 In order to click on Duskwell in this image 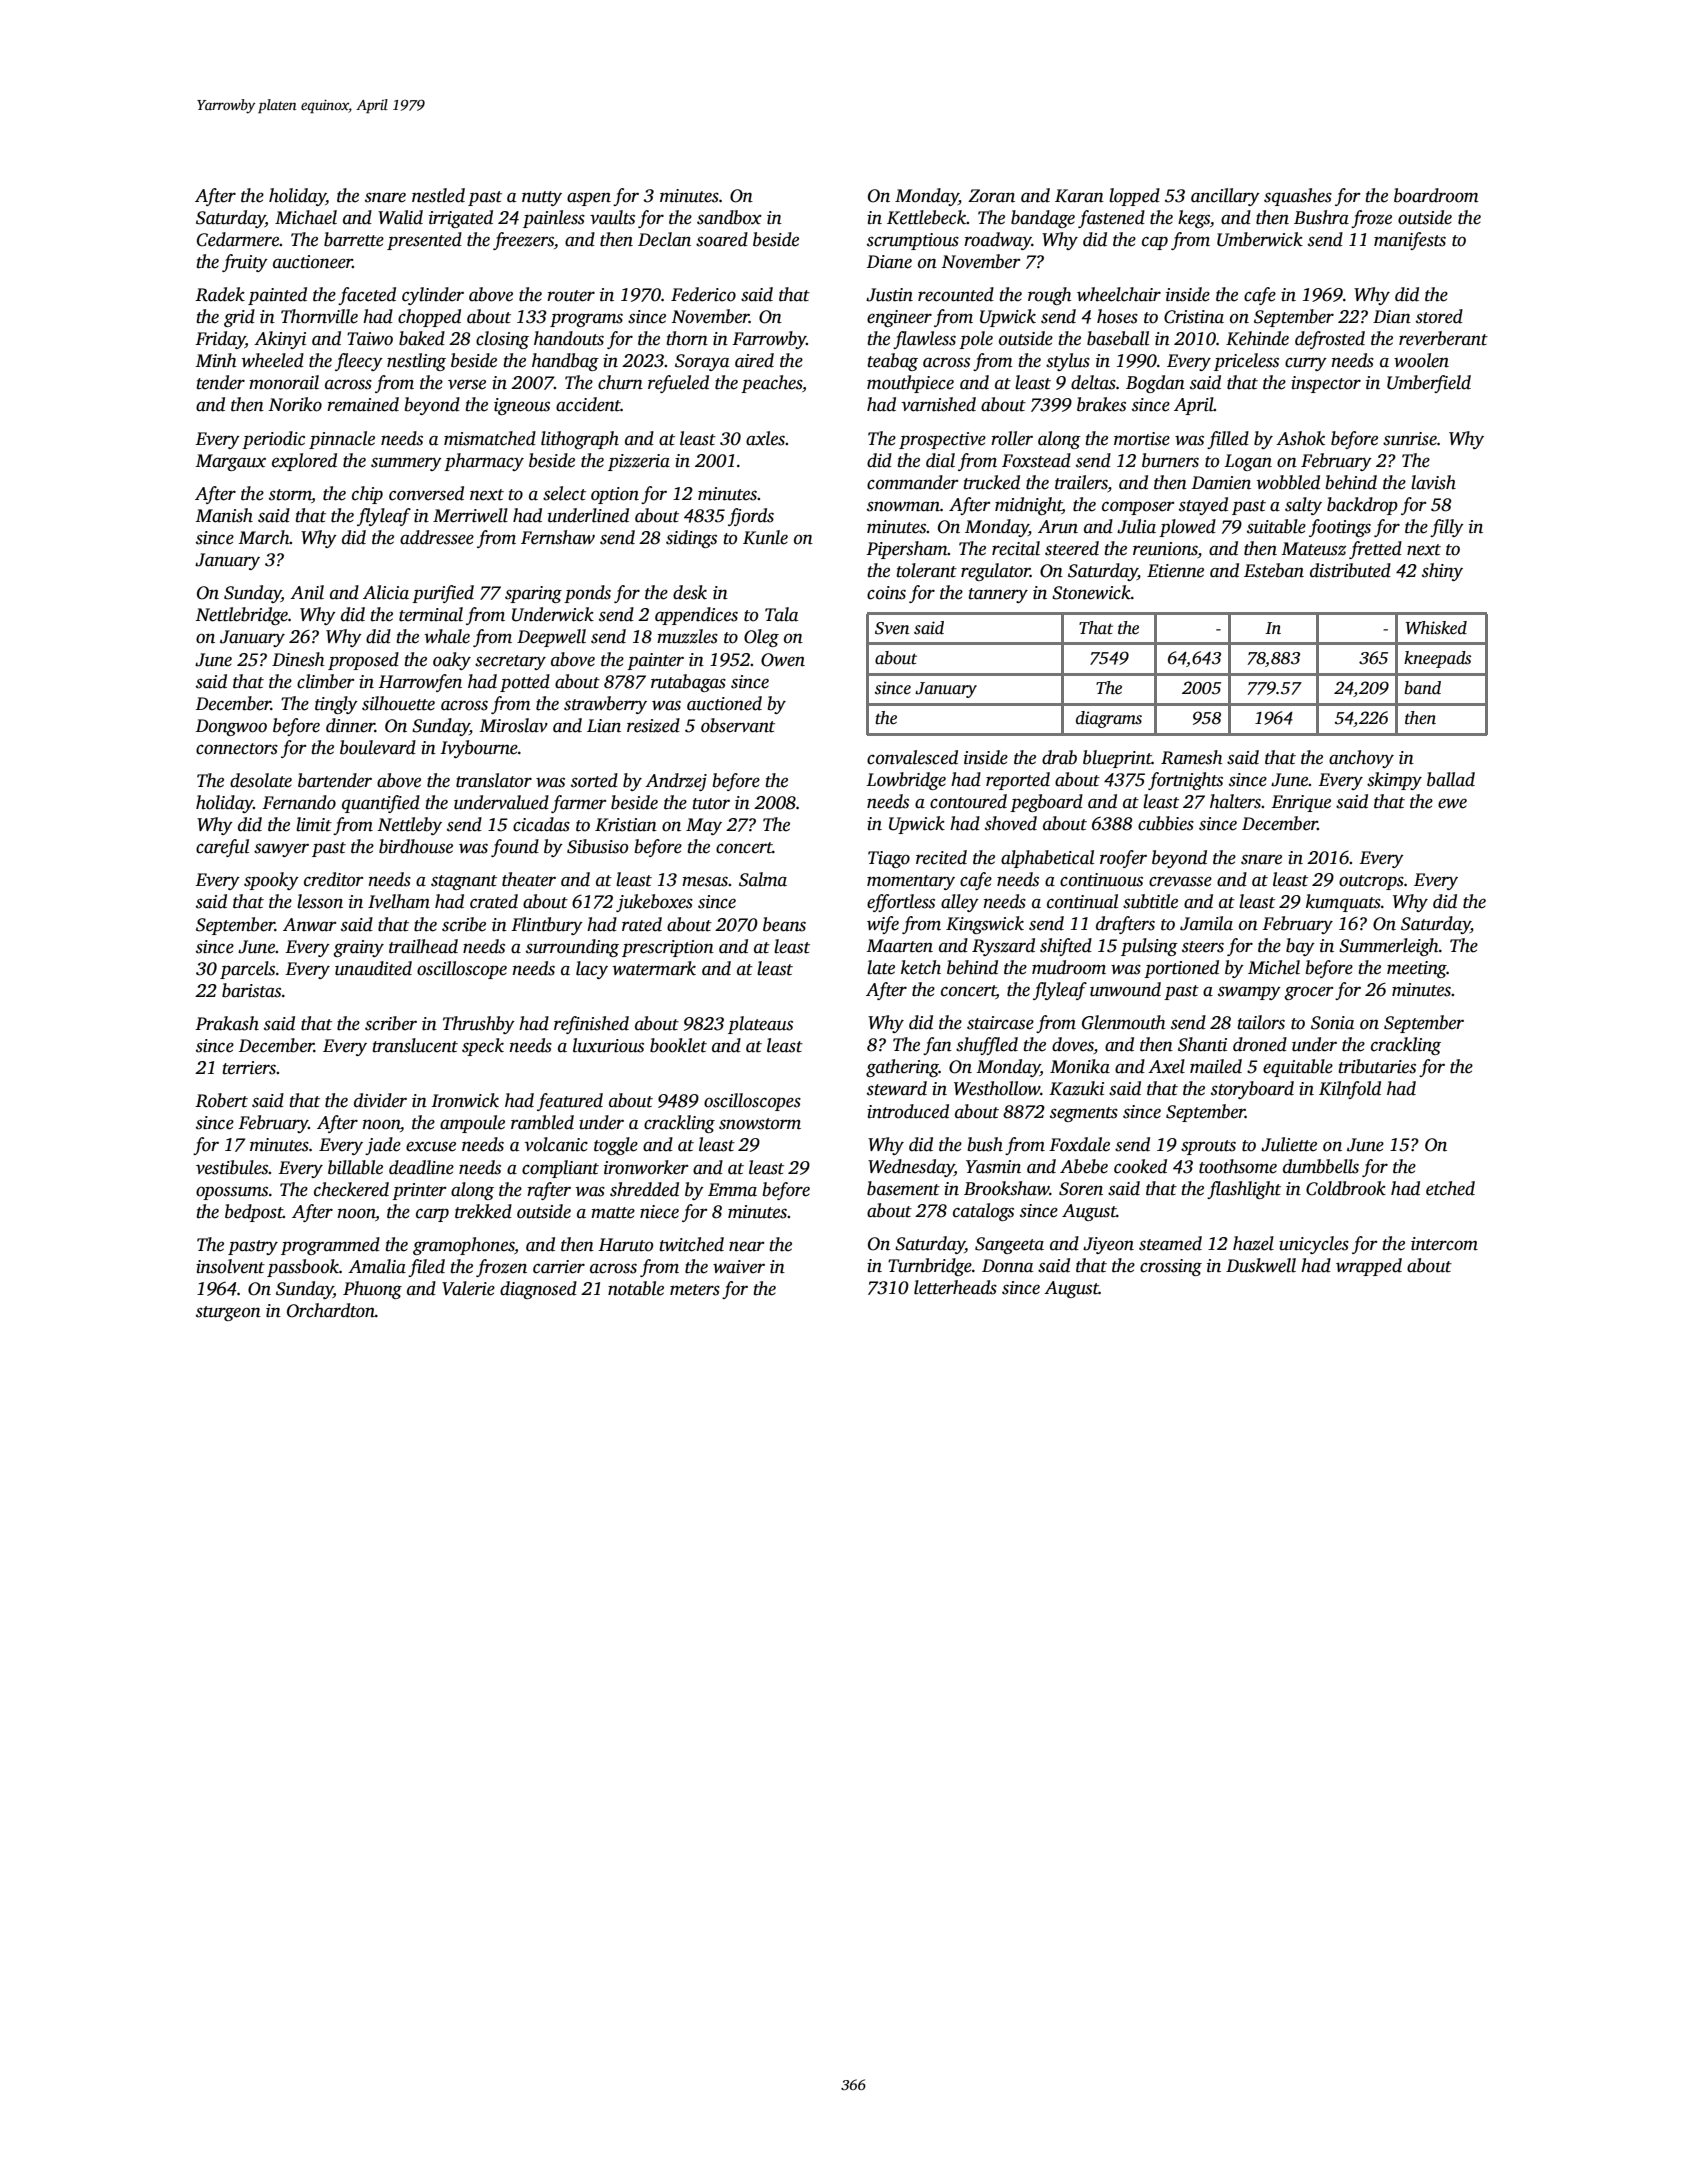, I will do `click(1261, 1265)`.
